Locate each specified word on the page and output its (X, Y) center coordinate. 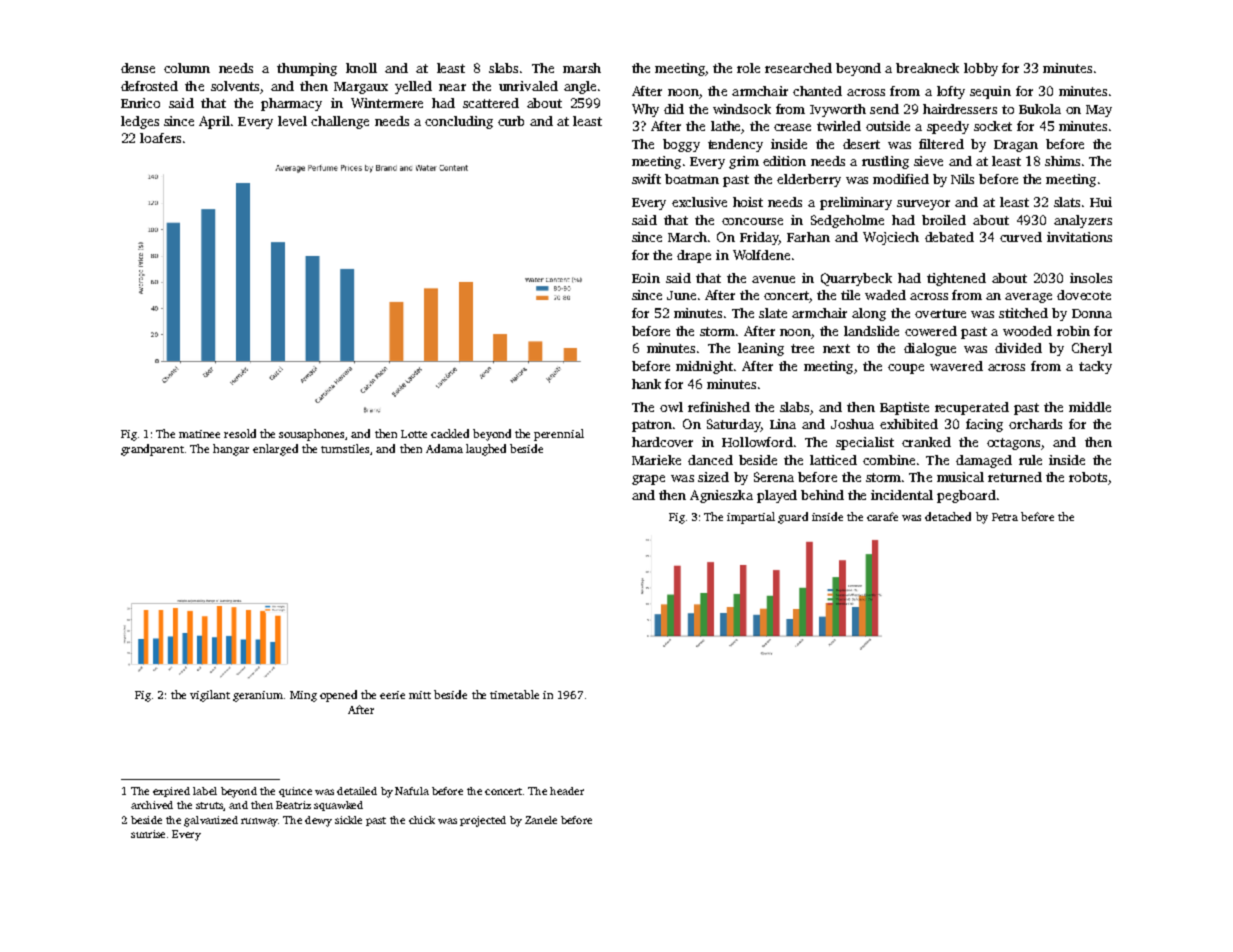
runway (259, 822)
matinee (199, 434)
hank (646, 384)
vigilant (210, 696)
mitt (420, 695)
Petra (1005, 517)
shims (1062, 161)
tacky (1095, 367)
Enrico (140, 103)
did (674, 109)
